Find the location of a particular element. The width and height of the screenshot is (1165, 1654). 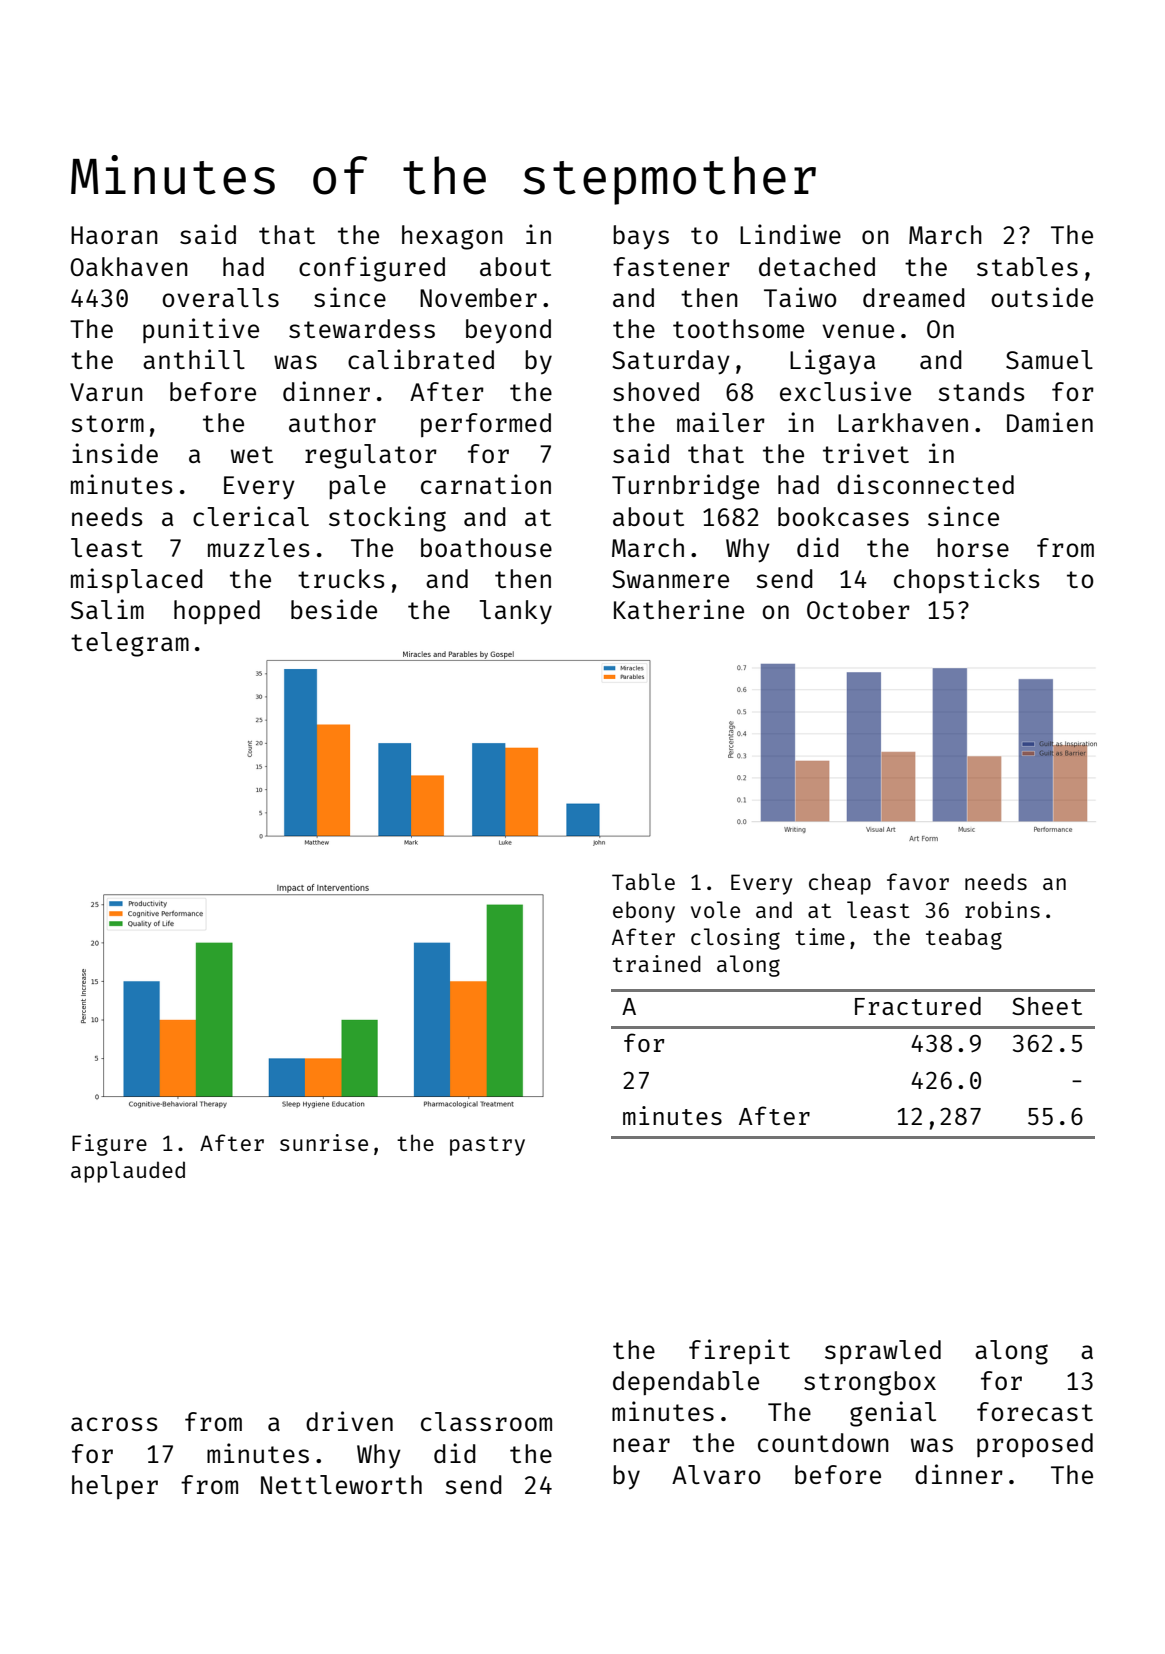

hexagon is located at coordinates (452, 237).
